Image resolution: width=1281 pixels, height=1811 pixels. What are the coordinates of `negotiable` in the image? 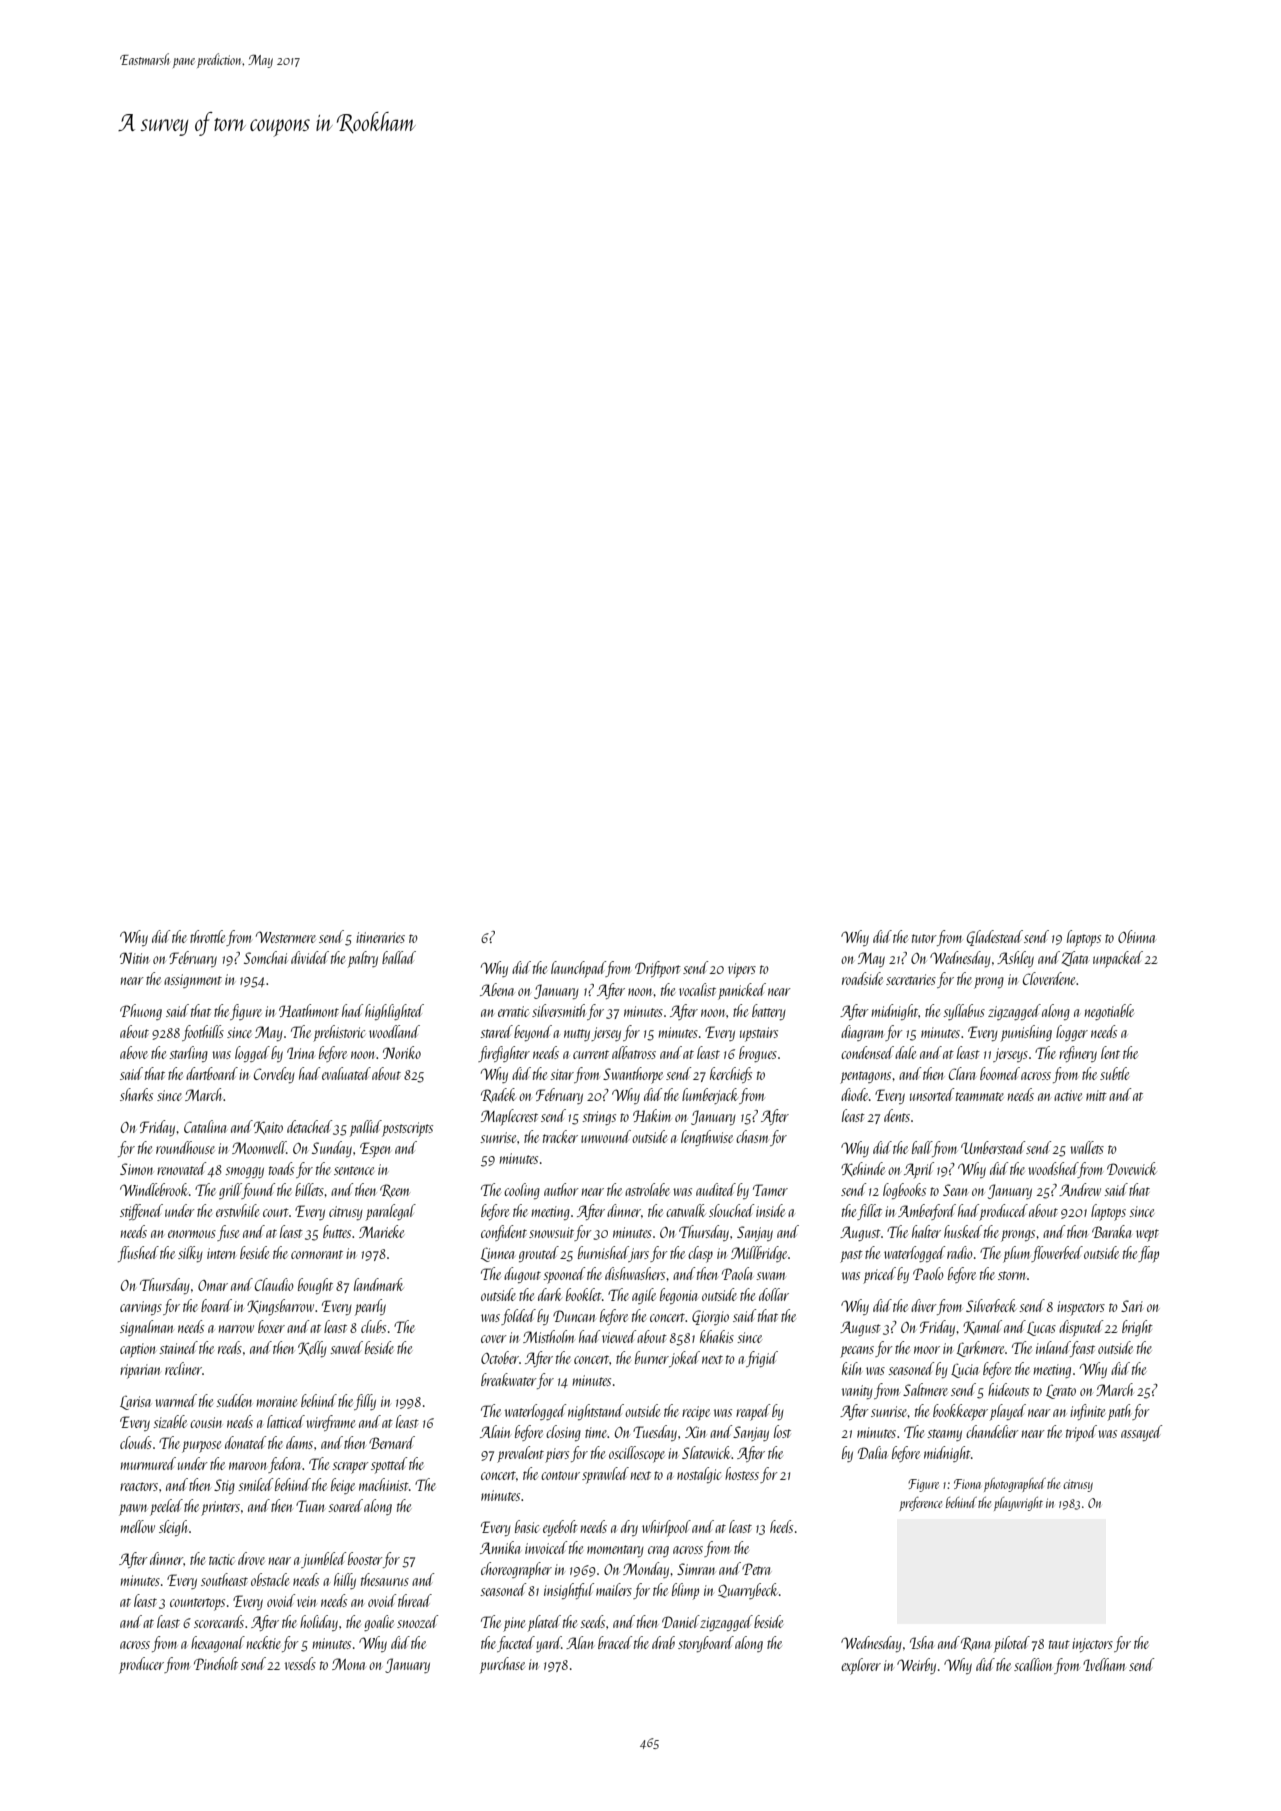 It's located at (1109, 1012).
